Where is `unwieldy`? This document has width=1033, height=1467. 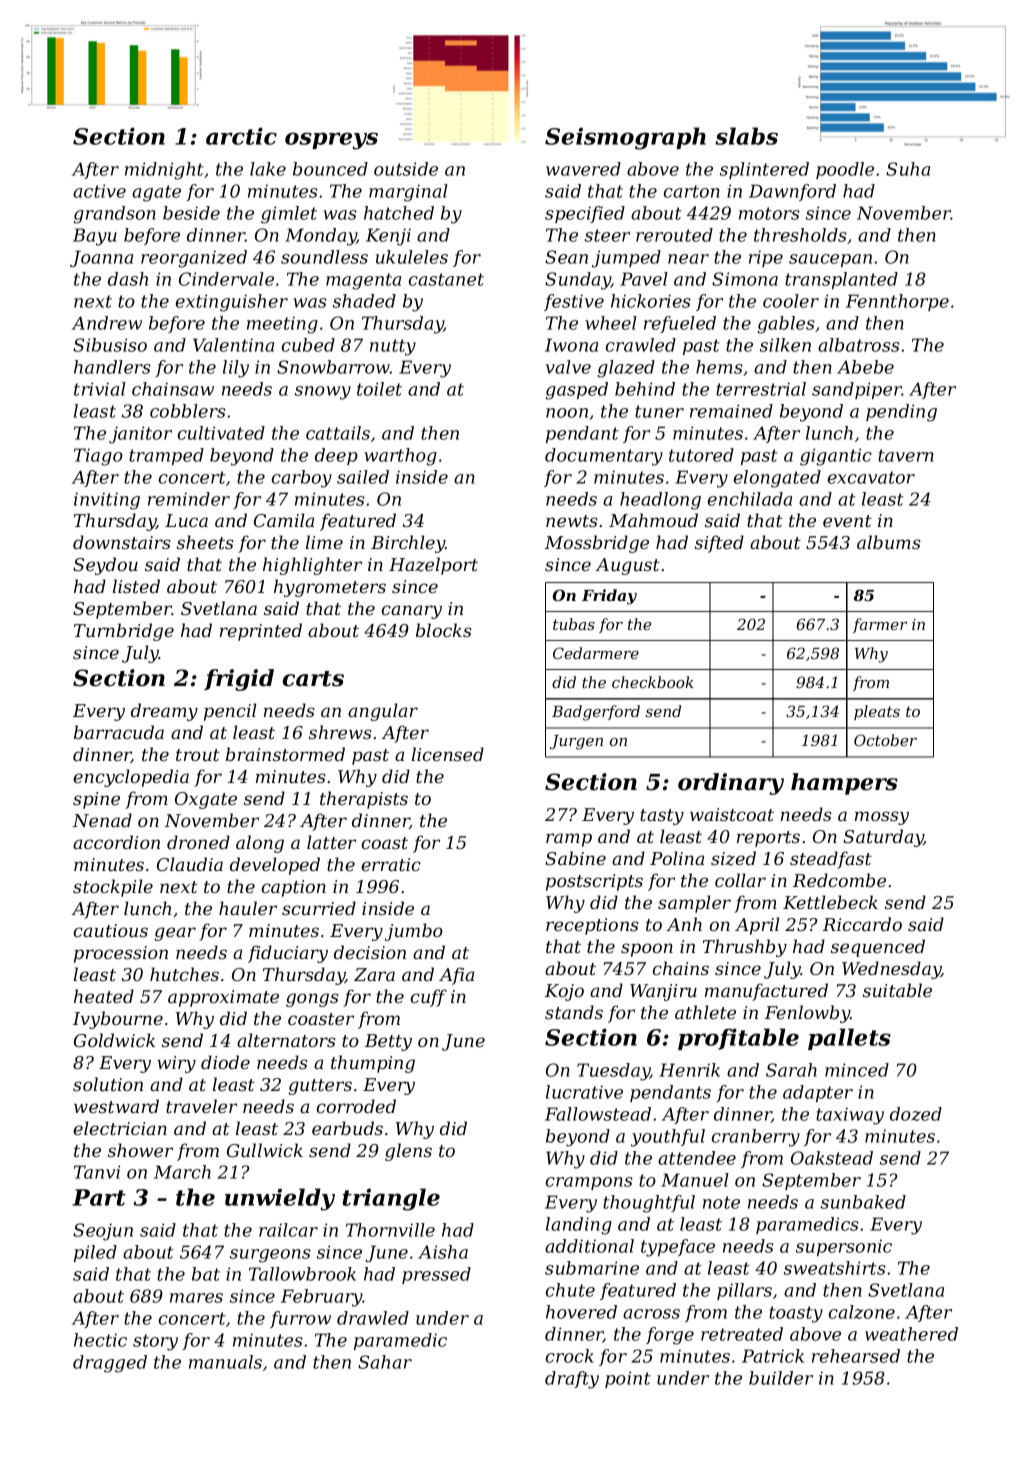 unwieldy is located at coordinates (280, 1199).
